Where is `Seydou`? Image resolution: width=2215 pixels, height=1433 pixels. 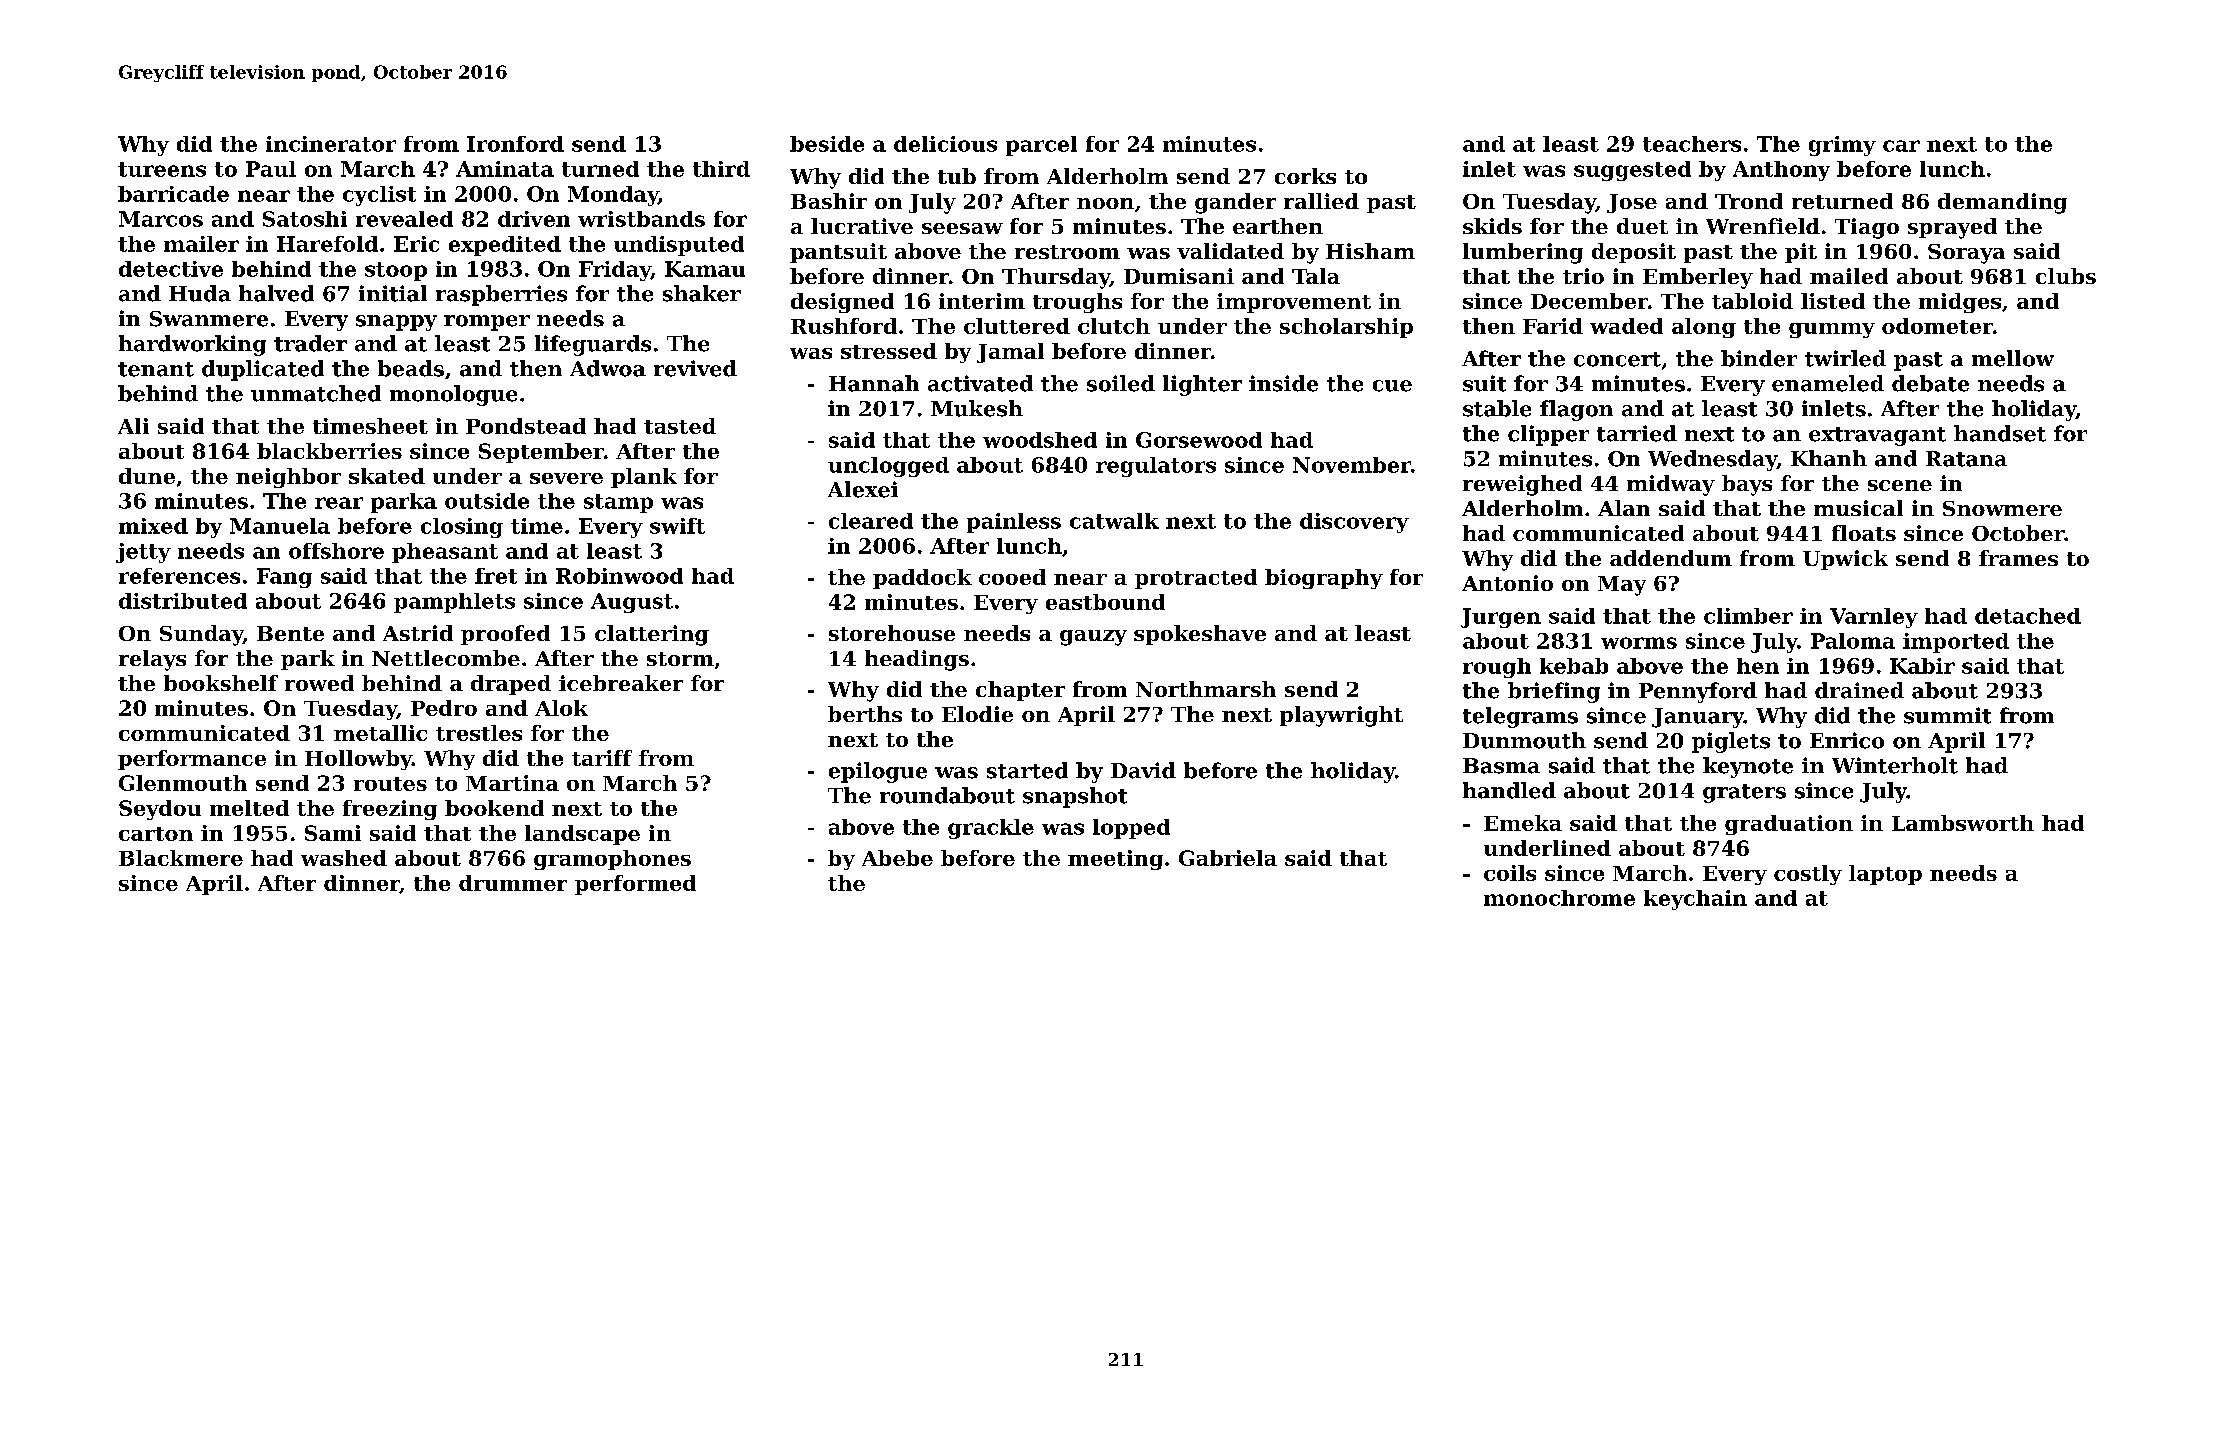 Seydou is located at coordinates (160, 810).
